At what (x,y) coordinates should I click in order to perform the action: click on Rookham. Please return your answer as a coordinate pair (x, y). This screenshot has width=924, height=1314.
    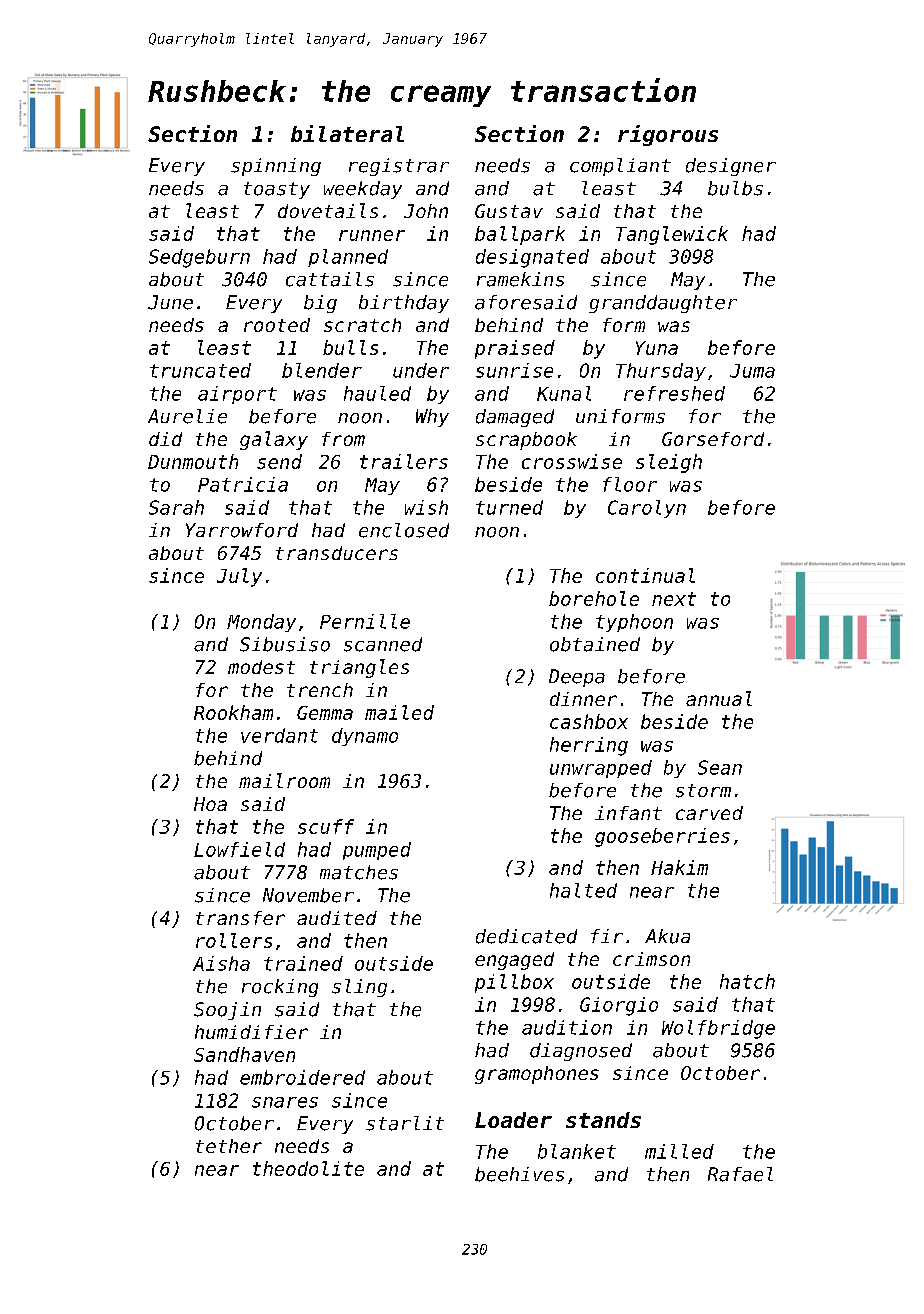
    Looking at the image, I should click on (233, 712).
